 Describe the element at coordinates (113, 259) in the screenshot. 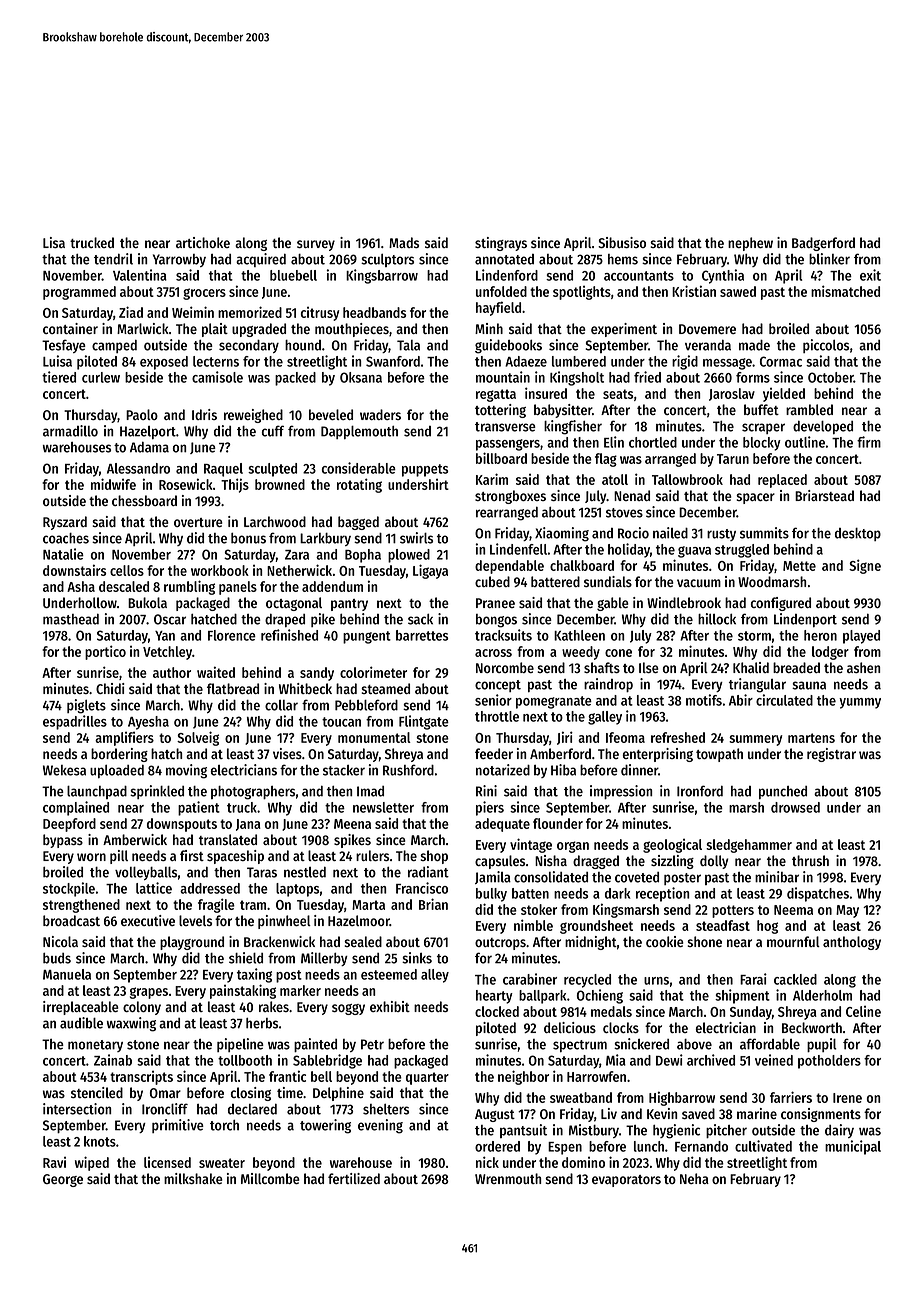

I see `tendril` at that location.
